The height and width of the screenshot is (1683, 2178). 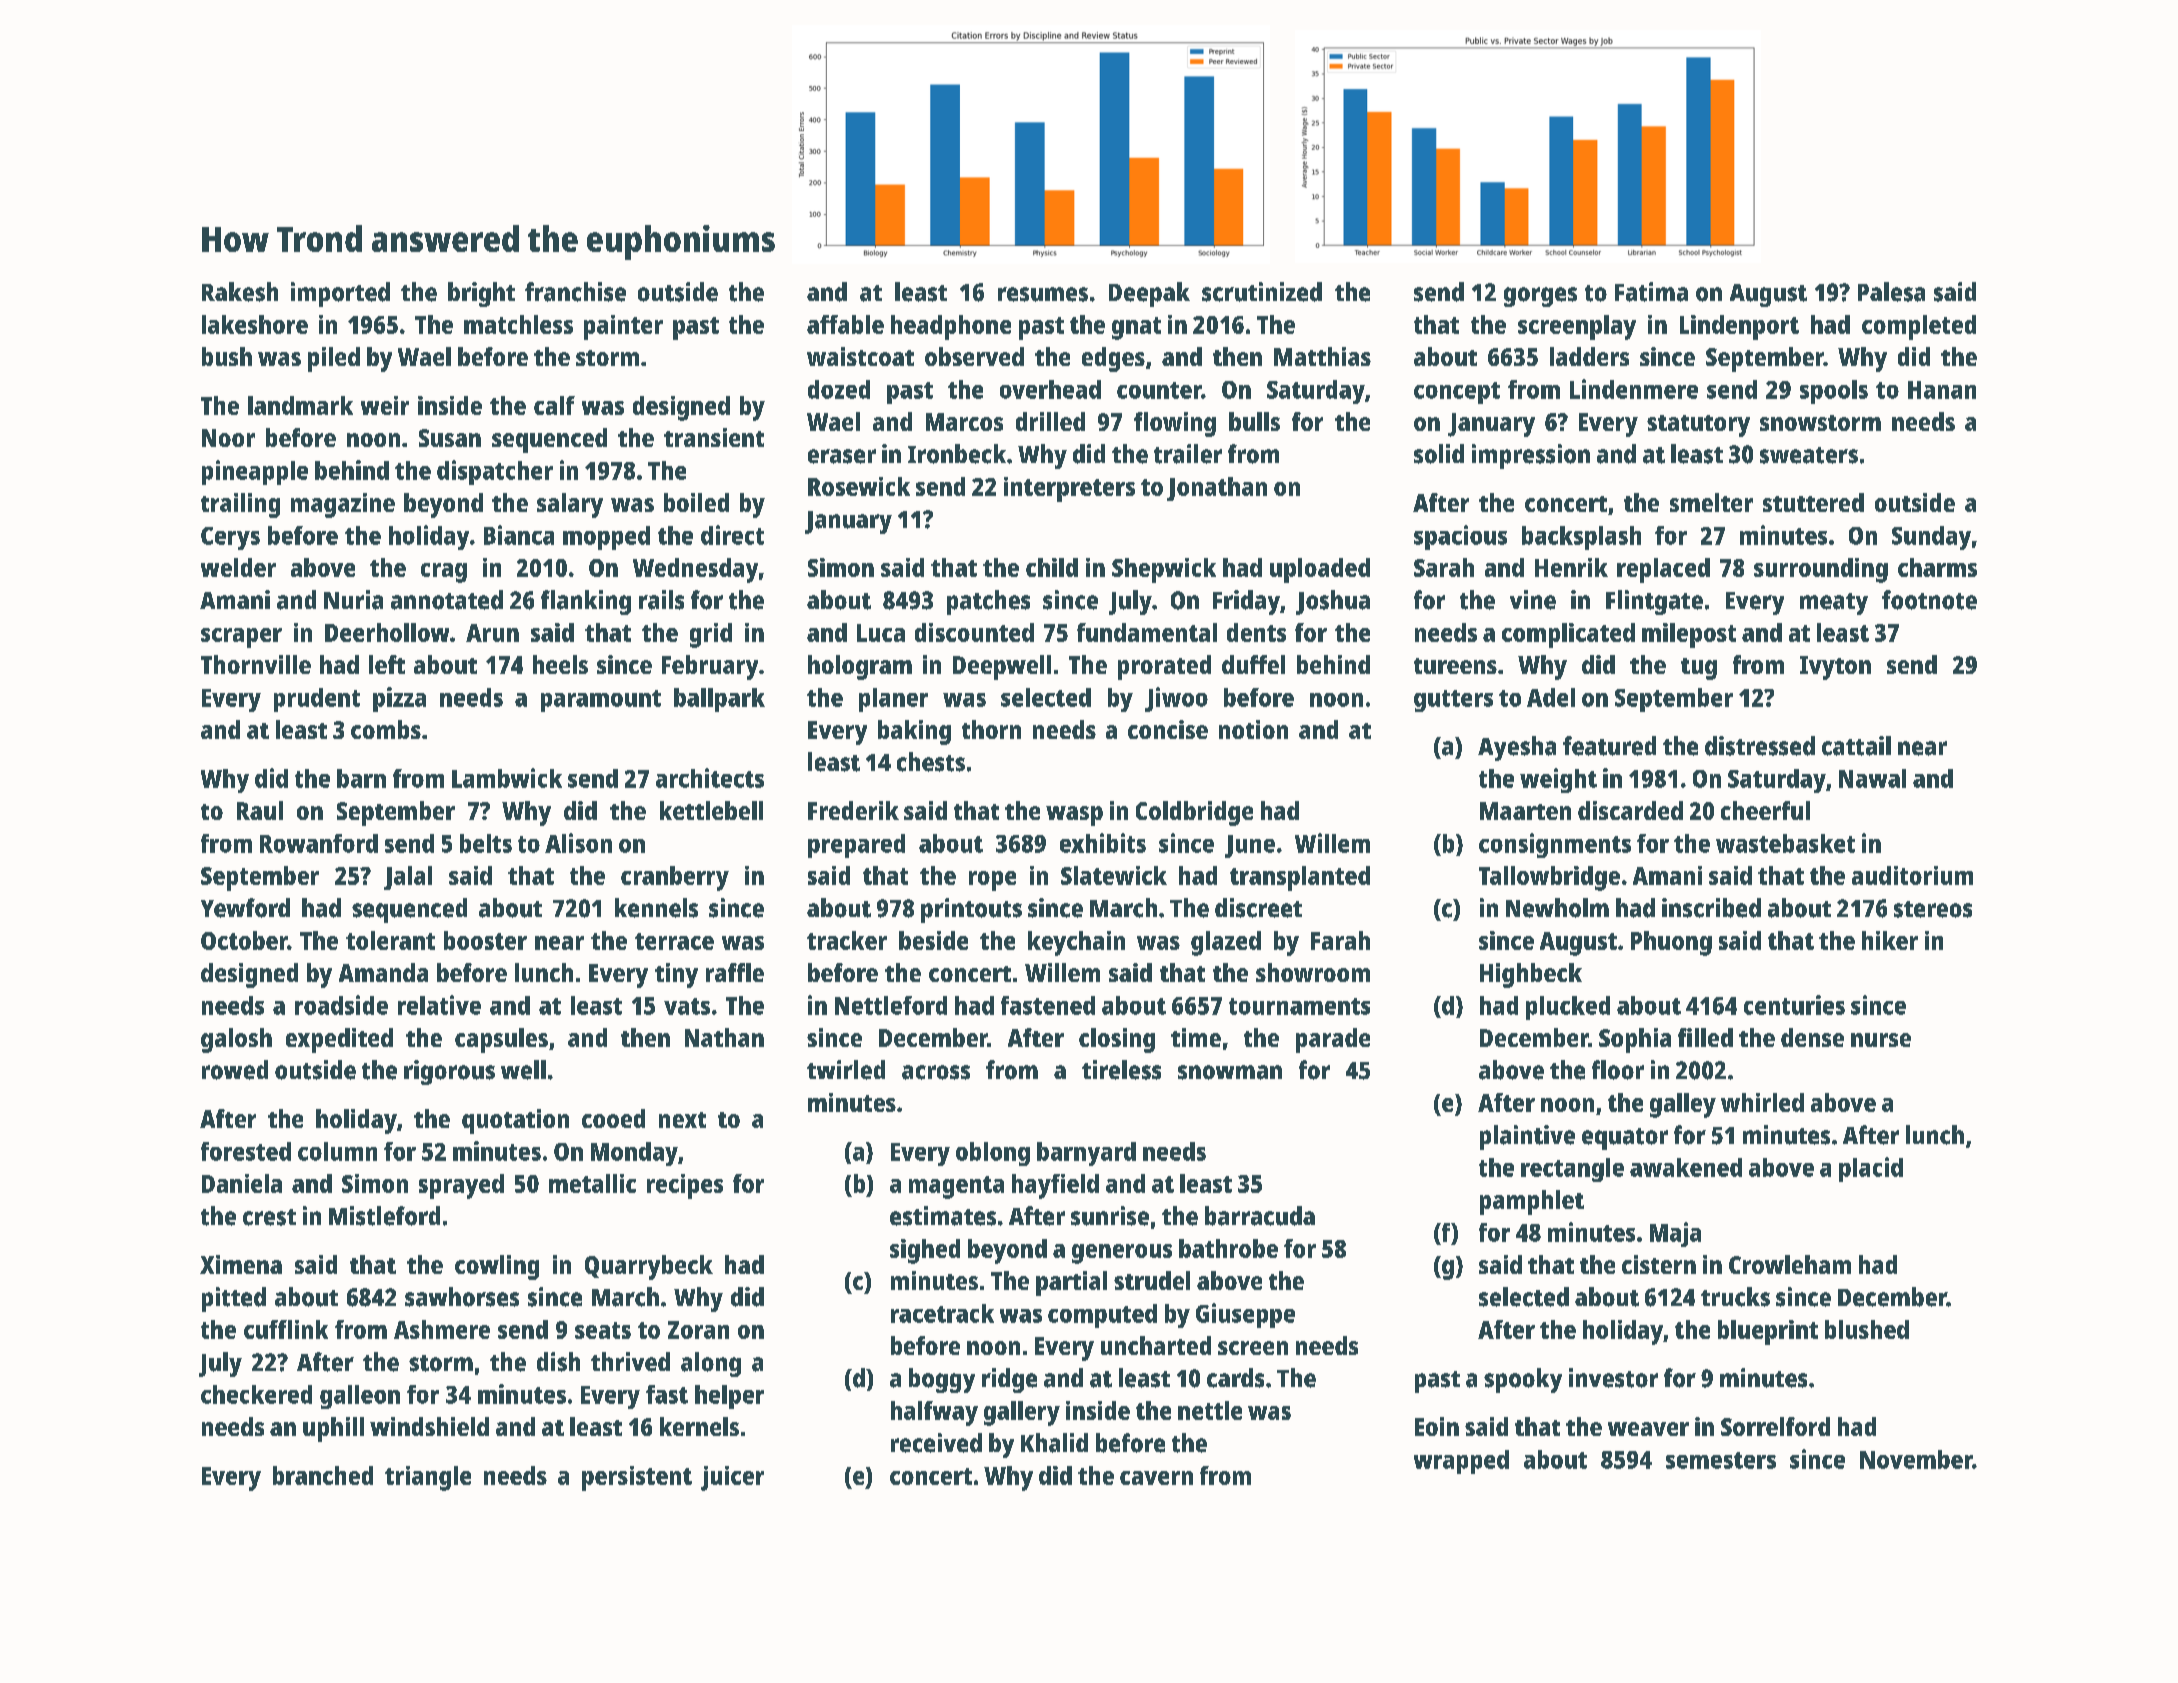 What do you see at coordinates (732, 535) in the screenshot?
I see `direct` at bounding box center [732, 535].
